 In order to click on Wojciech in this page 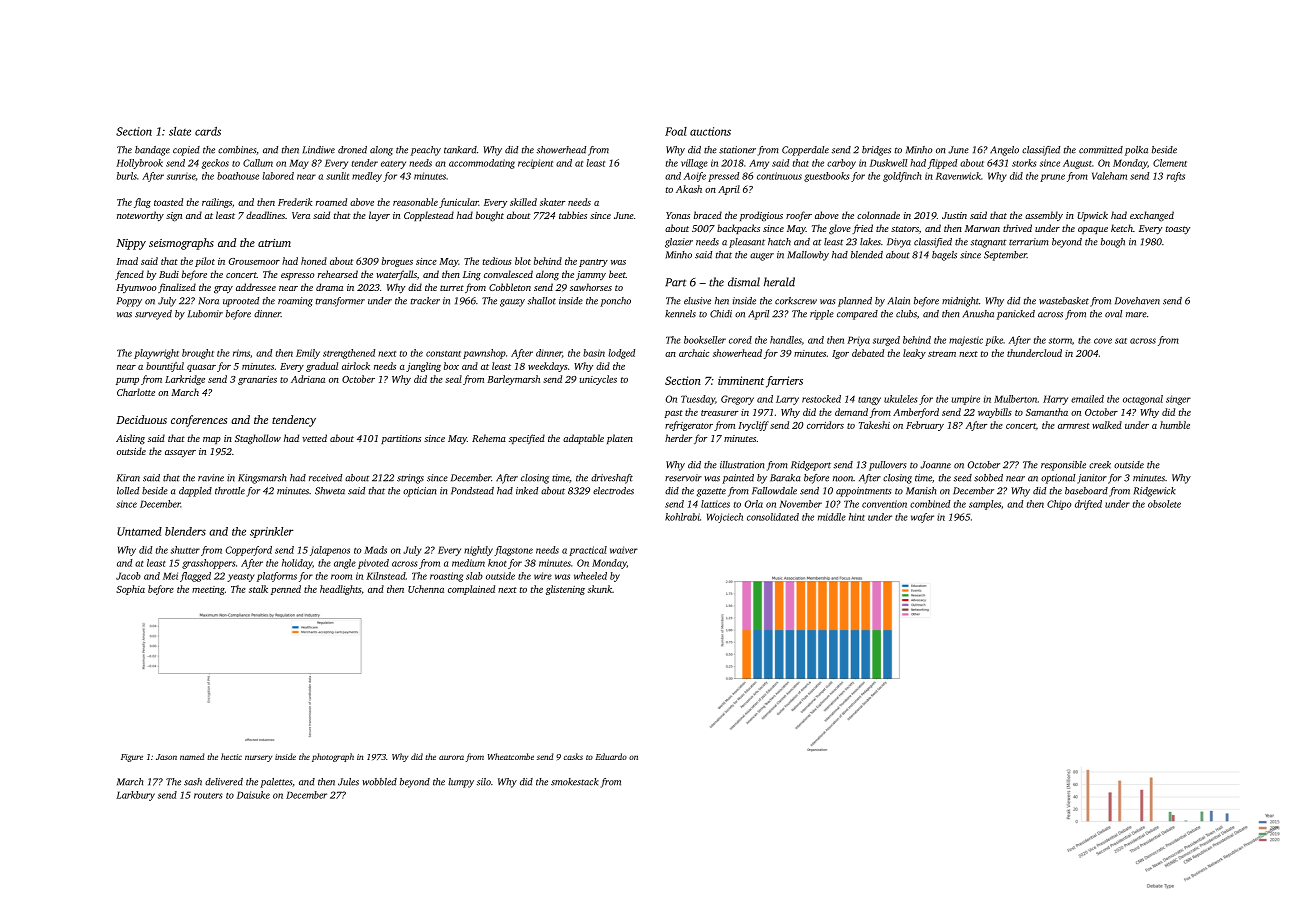, I will do `click(725, 518)`.
